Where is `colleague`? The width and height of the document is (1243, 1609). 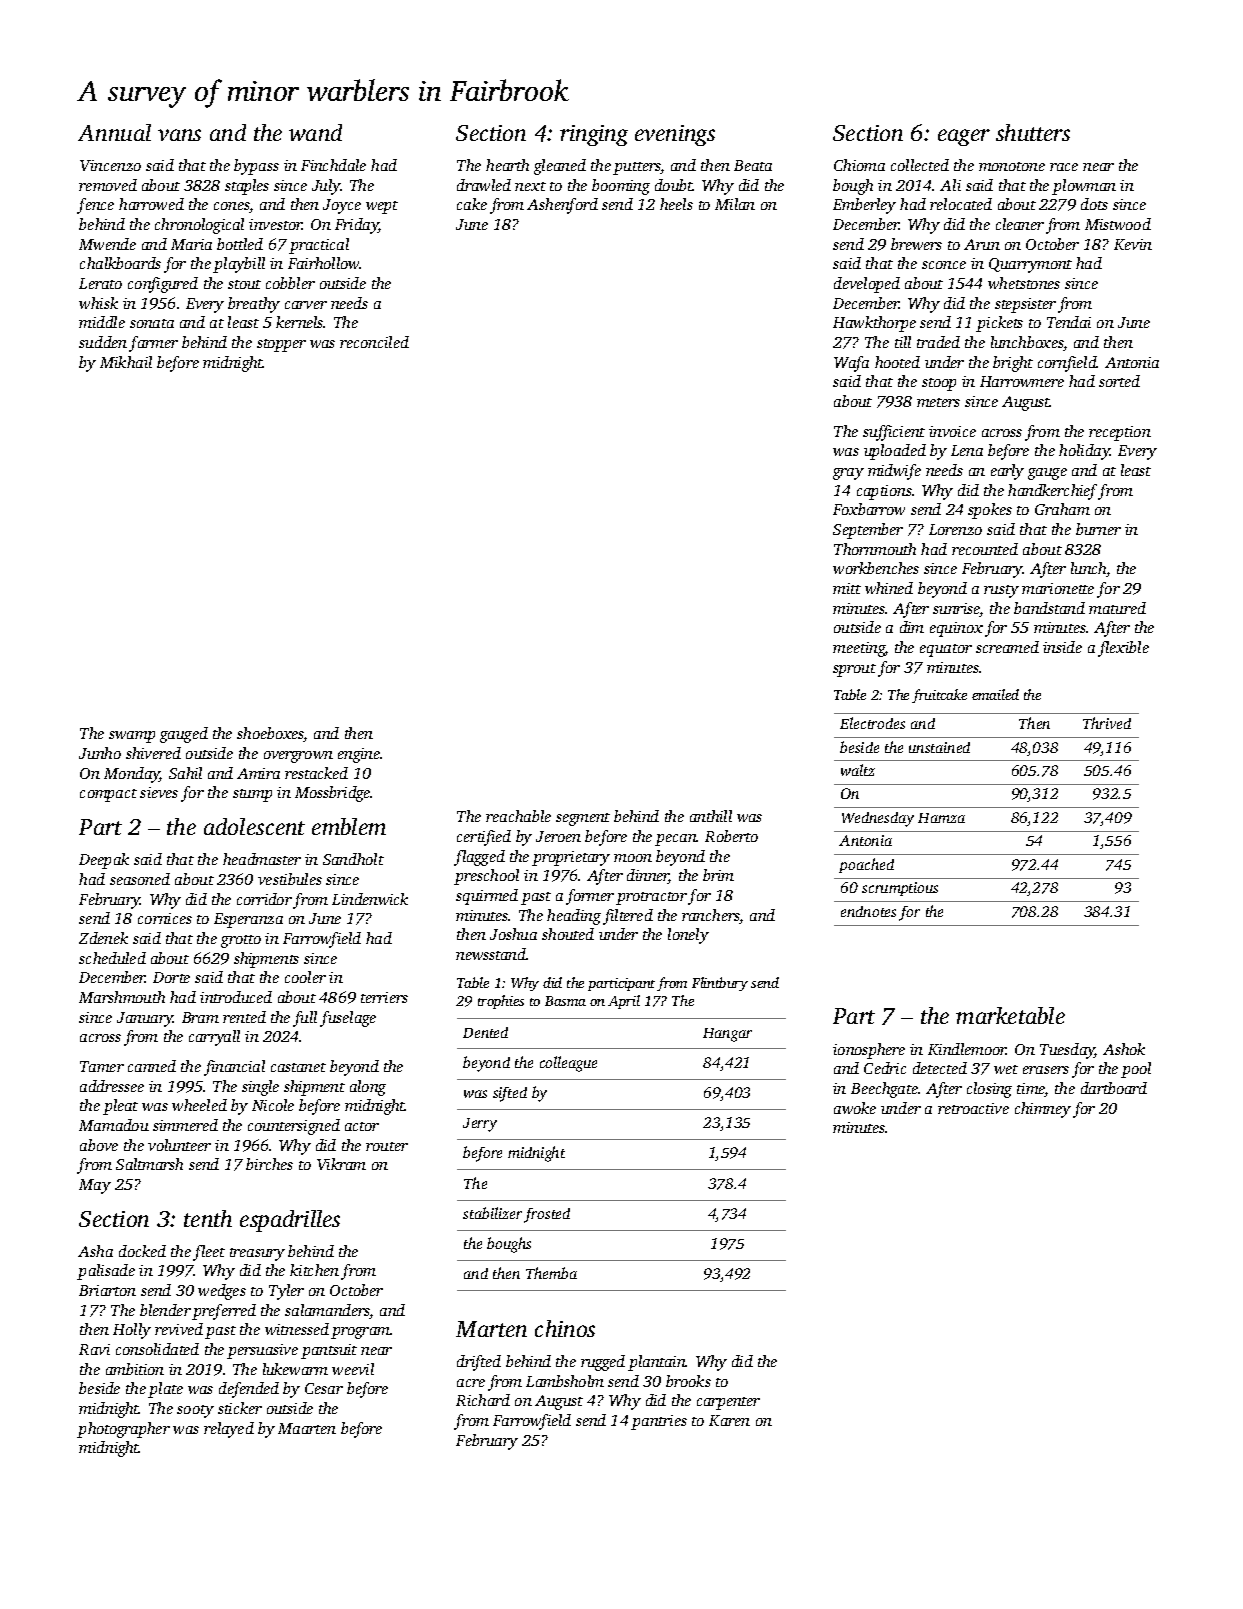
colleague is located at coordinates (568, 1064).
